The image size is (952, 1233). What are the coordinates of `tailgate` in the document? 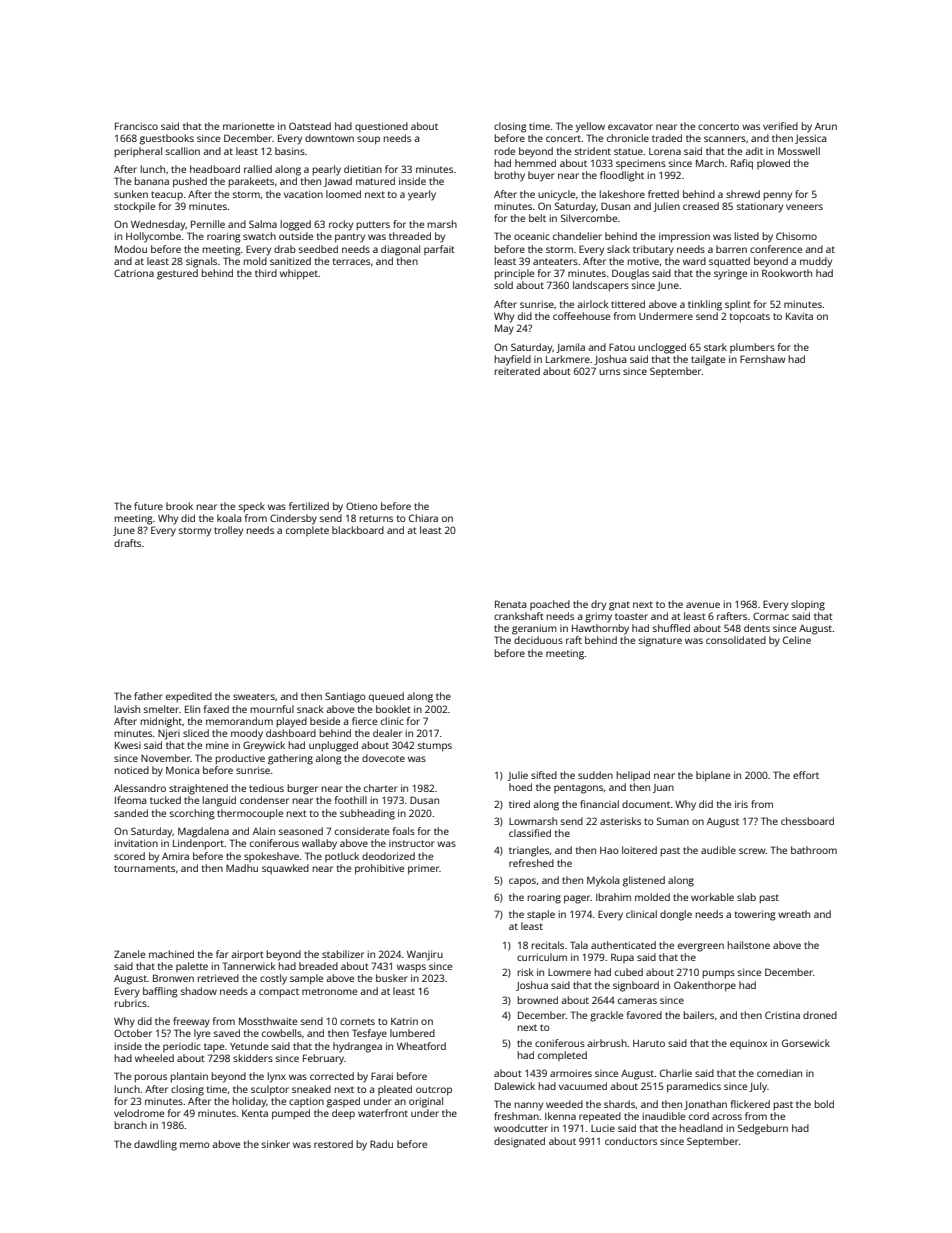 It's located at (708, 360).
